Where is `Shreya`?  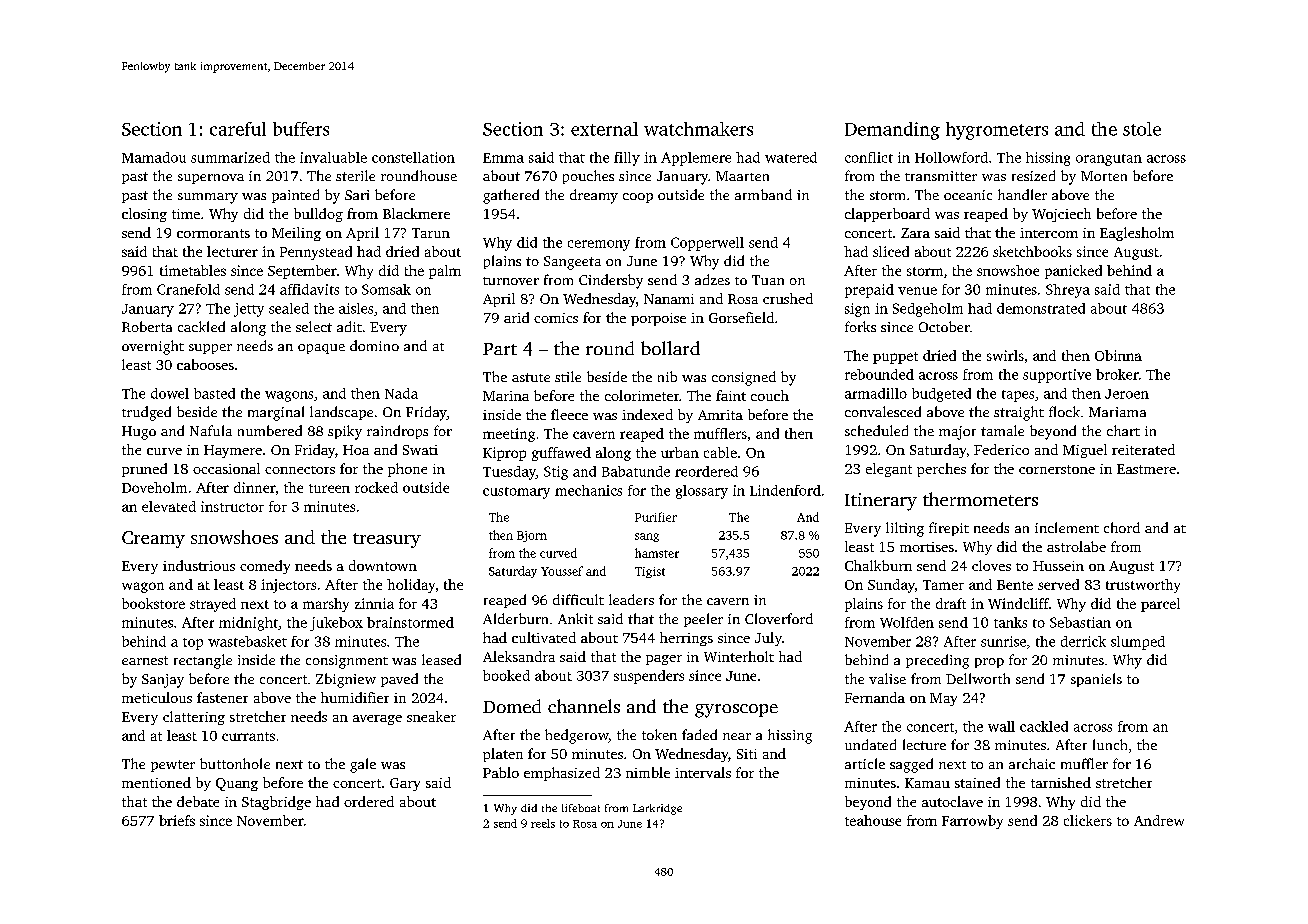 Shreya is located at coordinates (1068, 291).
